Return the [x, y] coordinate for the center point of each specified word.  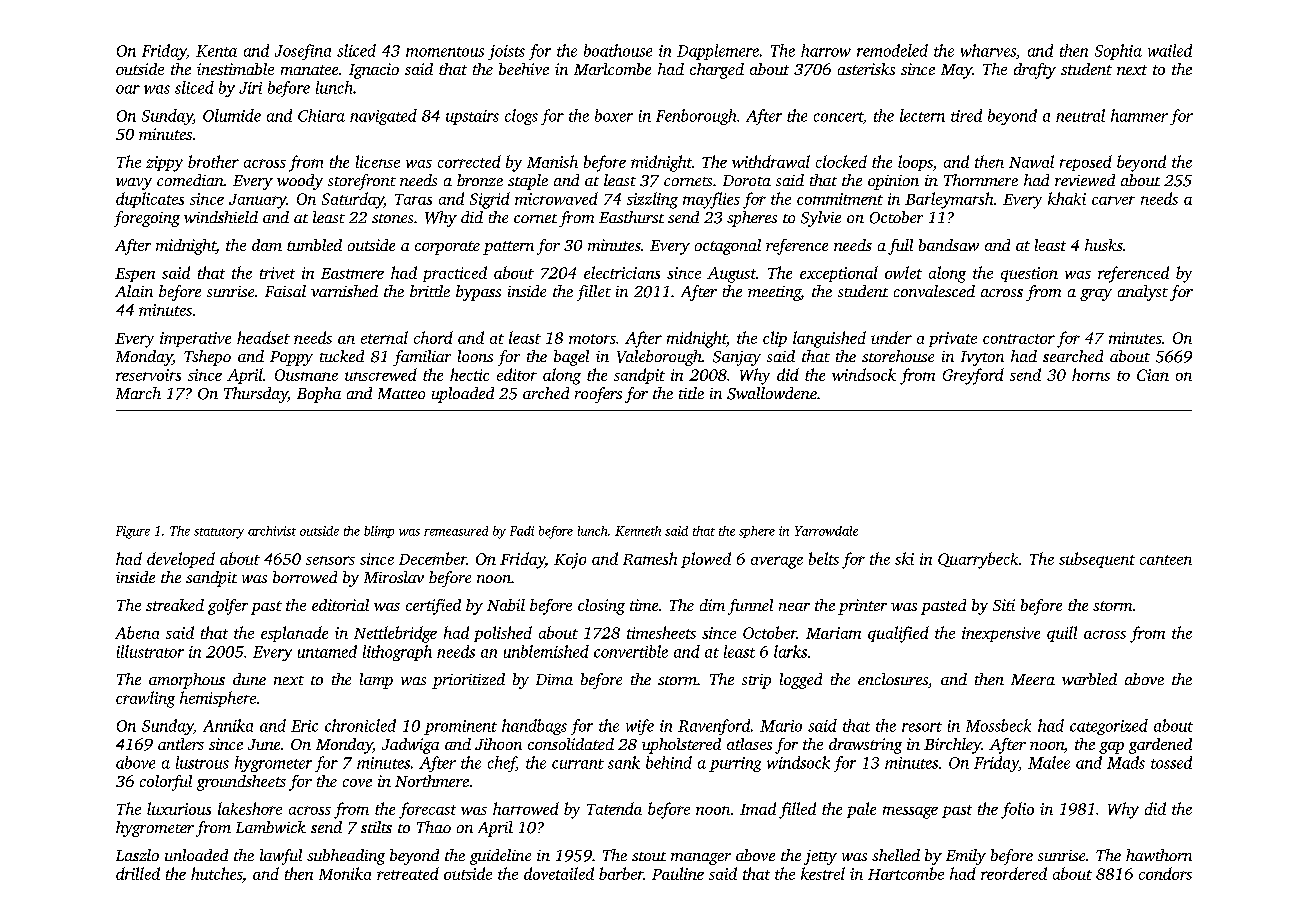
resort [922, 727]
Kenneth [638, 531]
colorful [166, 783]
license [378, 161]
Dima [554, 679]
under [891, 337]
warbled [1089, 679]
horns [1091, 374]
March [138, 393]
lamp [376, 681]
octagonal [728, 247]
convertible [631, 651]
